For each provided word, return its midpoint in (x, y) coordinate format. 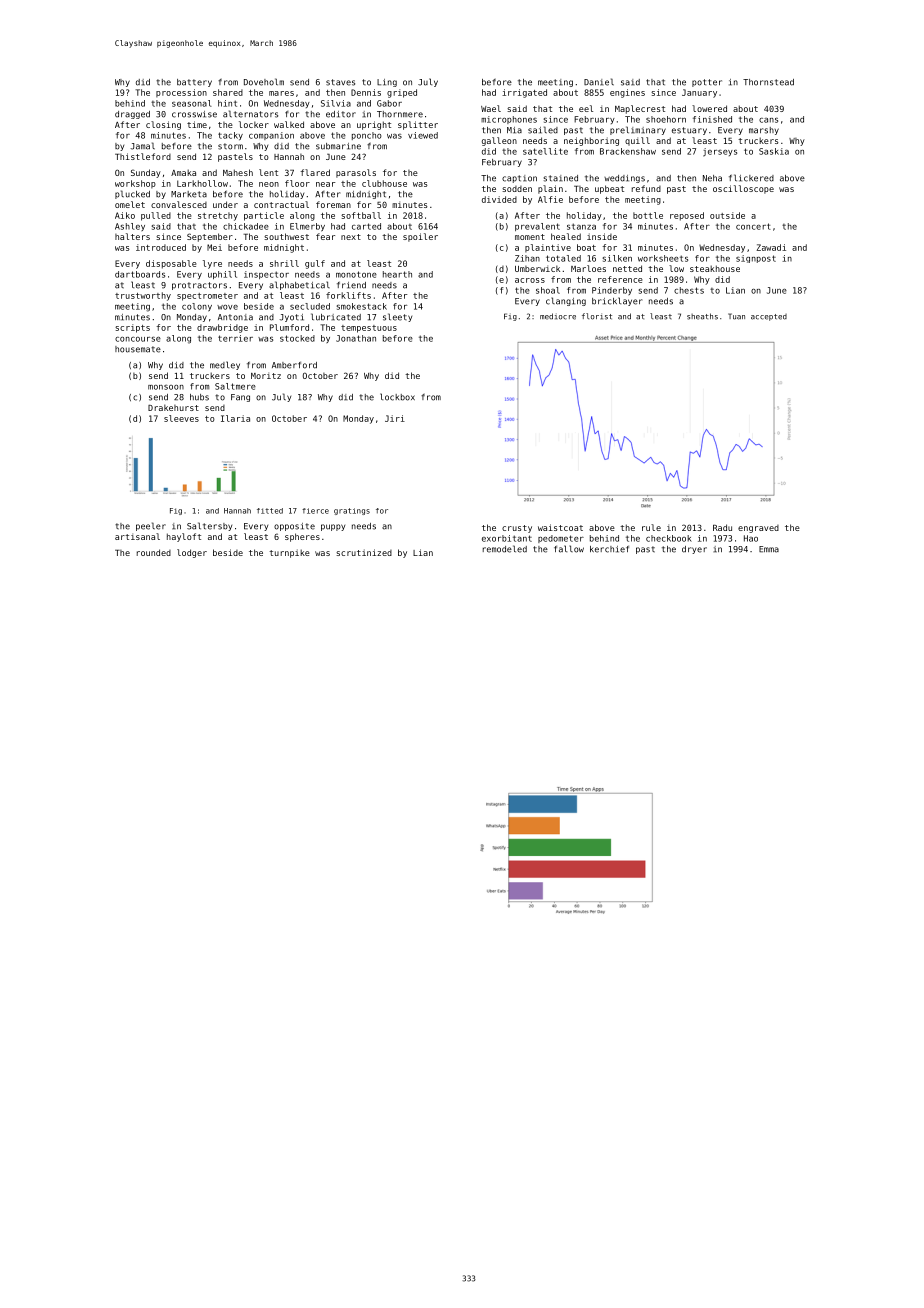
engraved (758, 529)
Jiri (395, 418)
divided (499, 199)
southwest (286, 236)
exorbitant (507, 538)
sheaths (702, 316)
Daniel (599, 82)
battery (194, 83)
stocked (297, 338)
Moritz (266, 376)
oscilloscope (743, 189)
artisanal (137, 536)
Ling (387, 83)
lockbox (397, 397)
